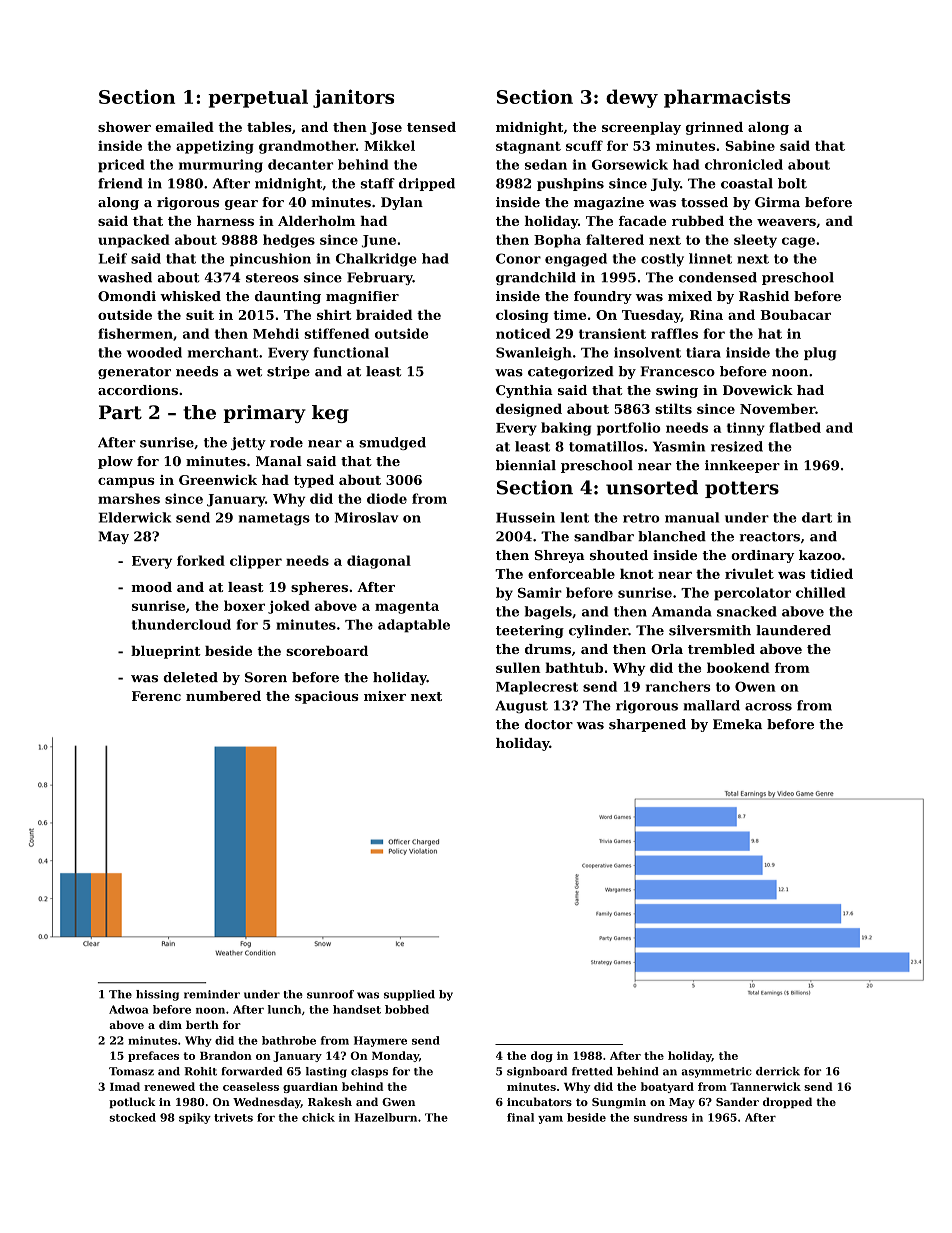  Describe the element at coordinates (376, 260) in the screenshot. I see `Chalkridge` at that location.
